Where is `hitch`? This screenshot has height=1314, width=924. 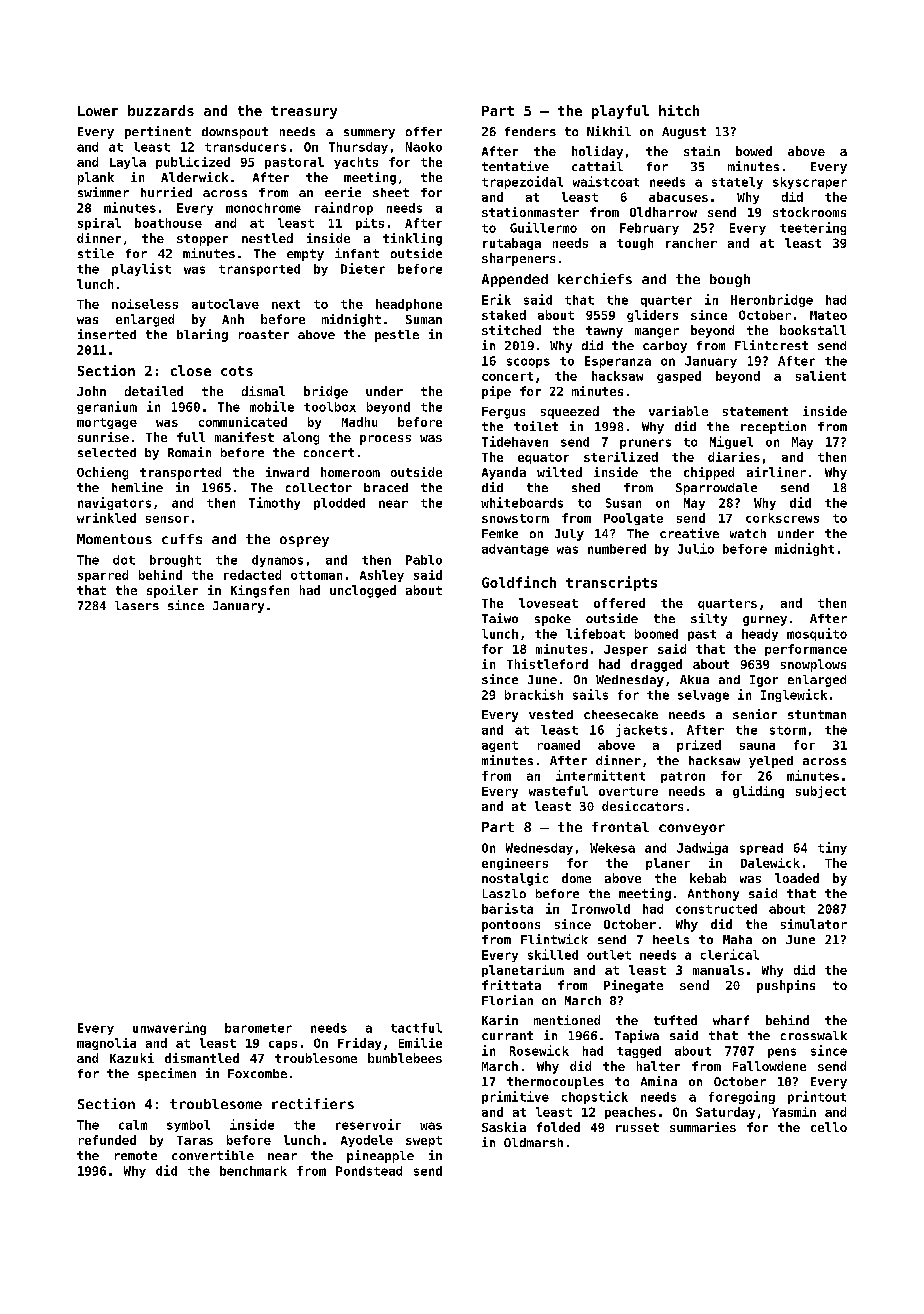 hitch is located at coordinates (679, 110).
